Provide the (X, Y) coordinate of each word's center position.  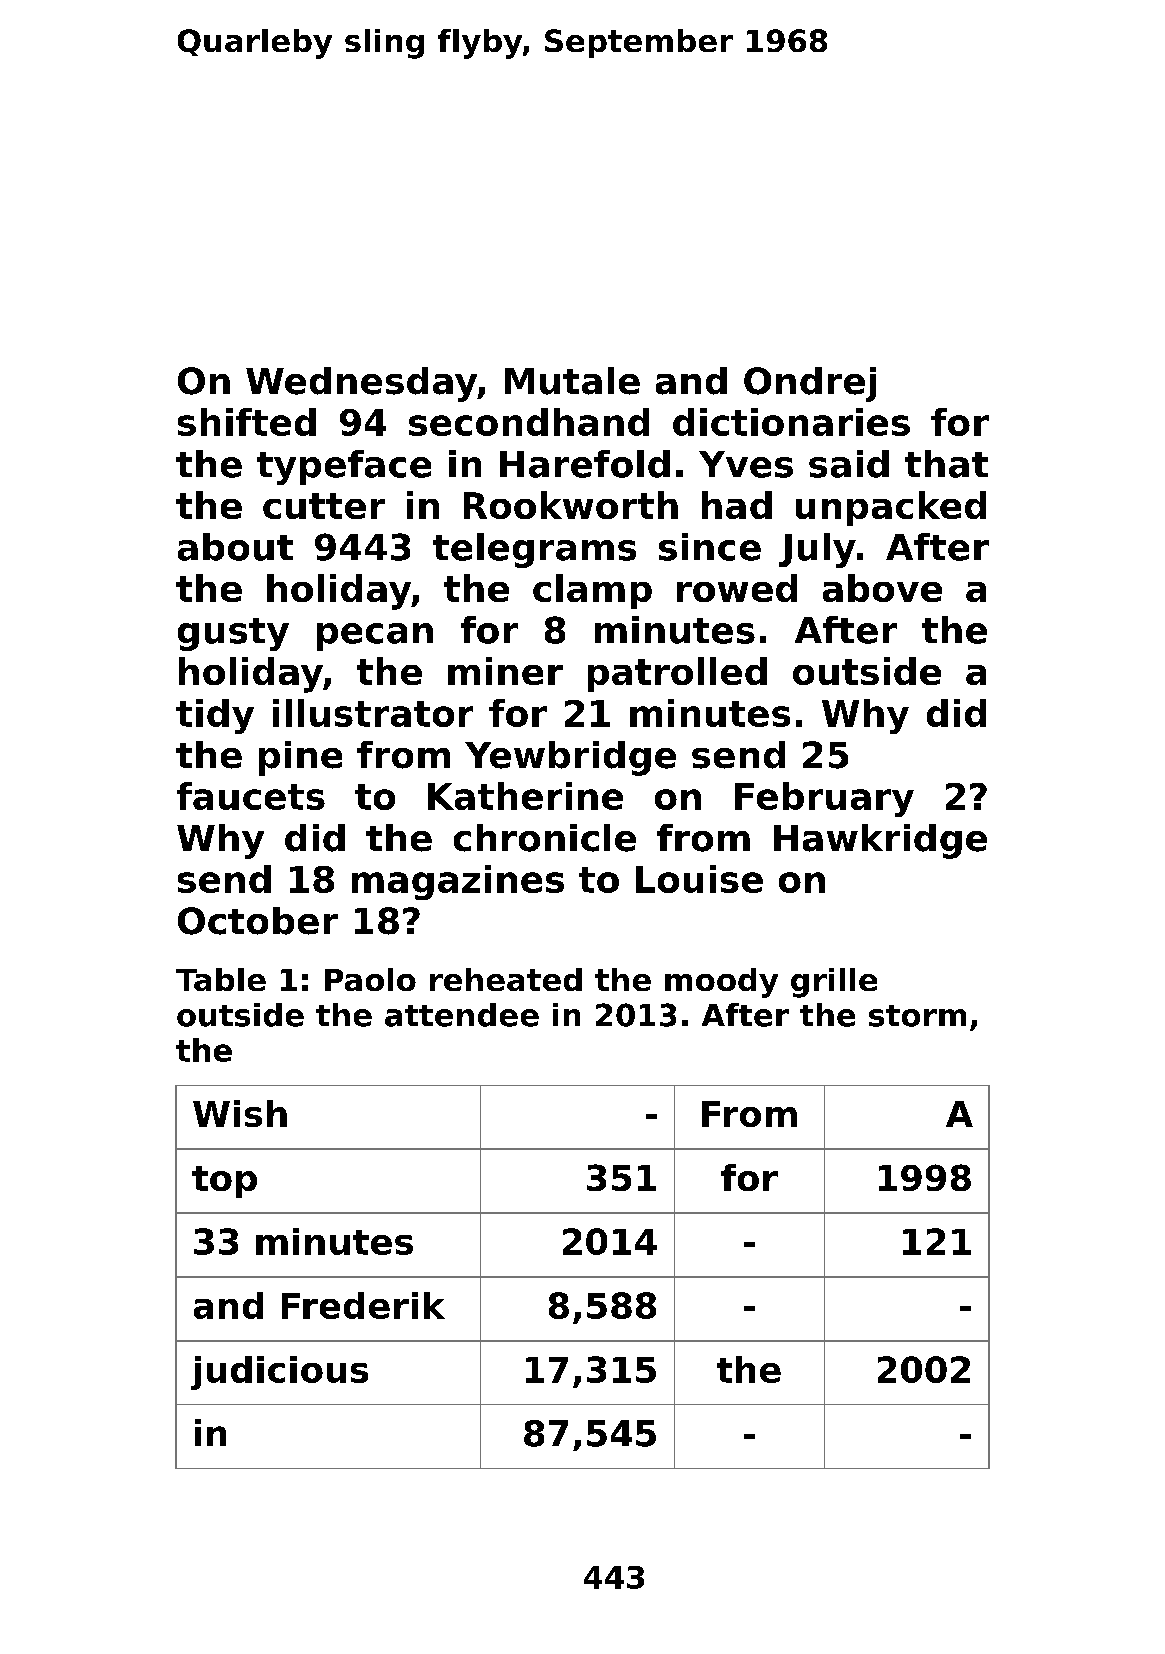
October (258, 921)
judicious (279, 1373)
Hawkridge (880, 841)
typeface (344, 467)
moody (721, 983)
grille (834, 983)
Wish (240, 1113)
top (224, 1182)
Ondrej (810, 384)
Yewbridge (570, 758)
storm (917, 1016)
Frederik (363, 1305)
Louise (699, 879)
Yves (746, 464)
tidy (215, 716)
